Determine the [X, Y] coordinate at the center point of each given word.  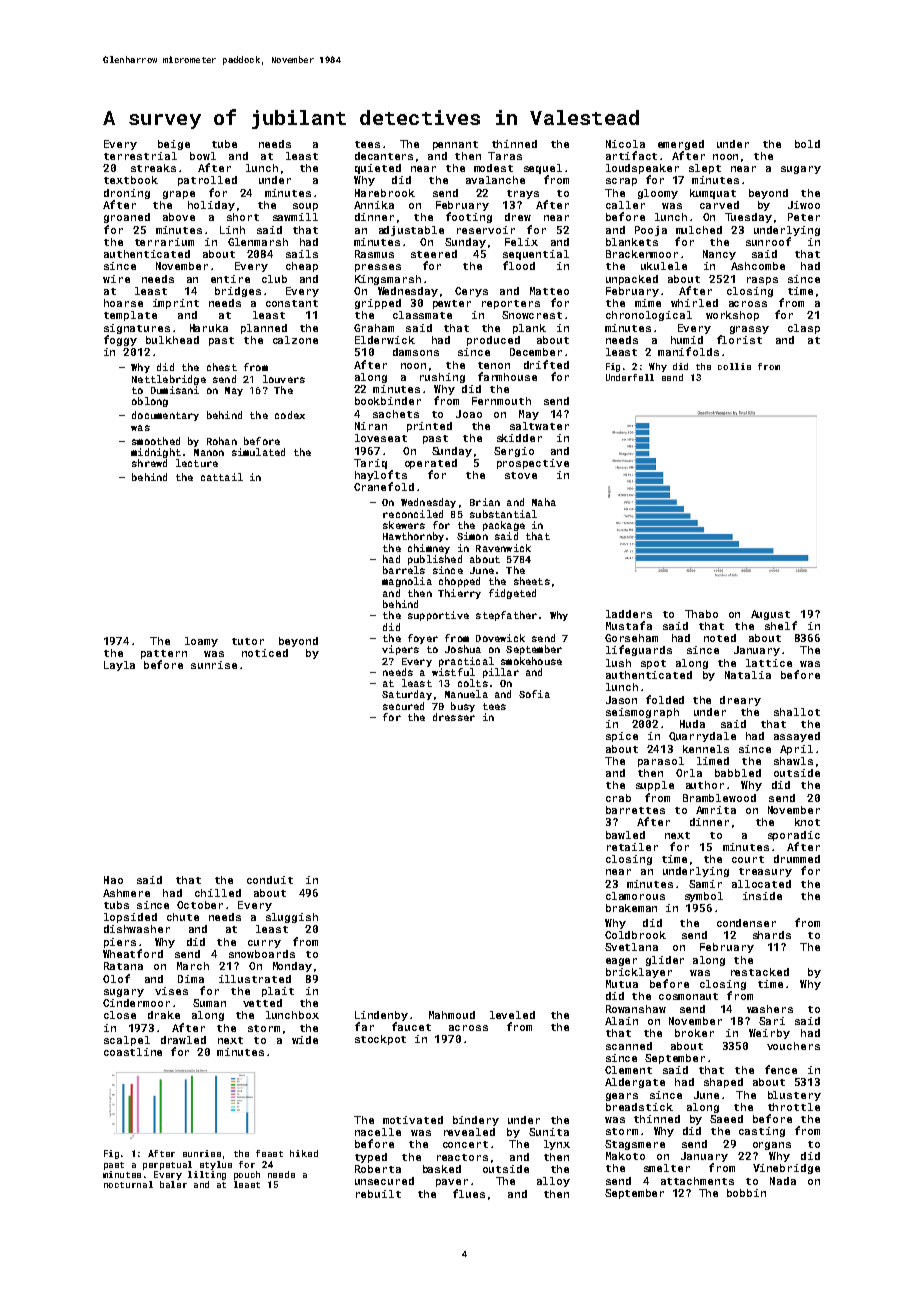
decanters [384, 156]
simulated [258, 452]
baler [173, 1184]
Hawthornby [413, 537]
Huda [692, 724]
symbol [704, 897]
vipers [400, 650]
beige [174, 145]
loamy [201, 642]
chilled [218, 893]
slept [705, 169]
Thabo [701, 614]
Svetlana [631, 947]
